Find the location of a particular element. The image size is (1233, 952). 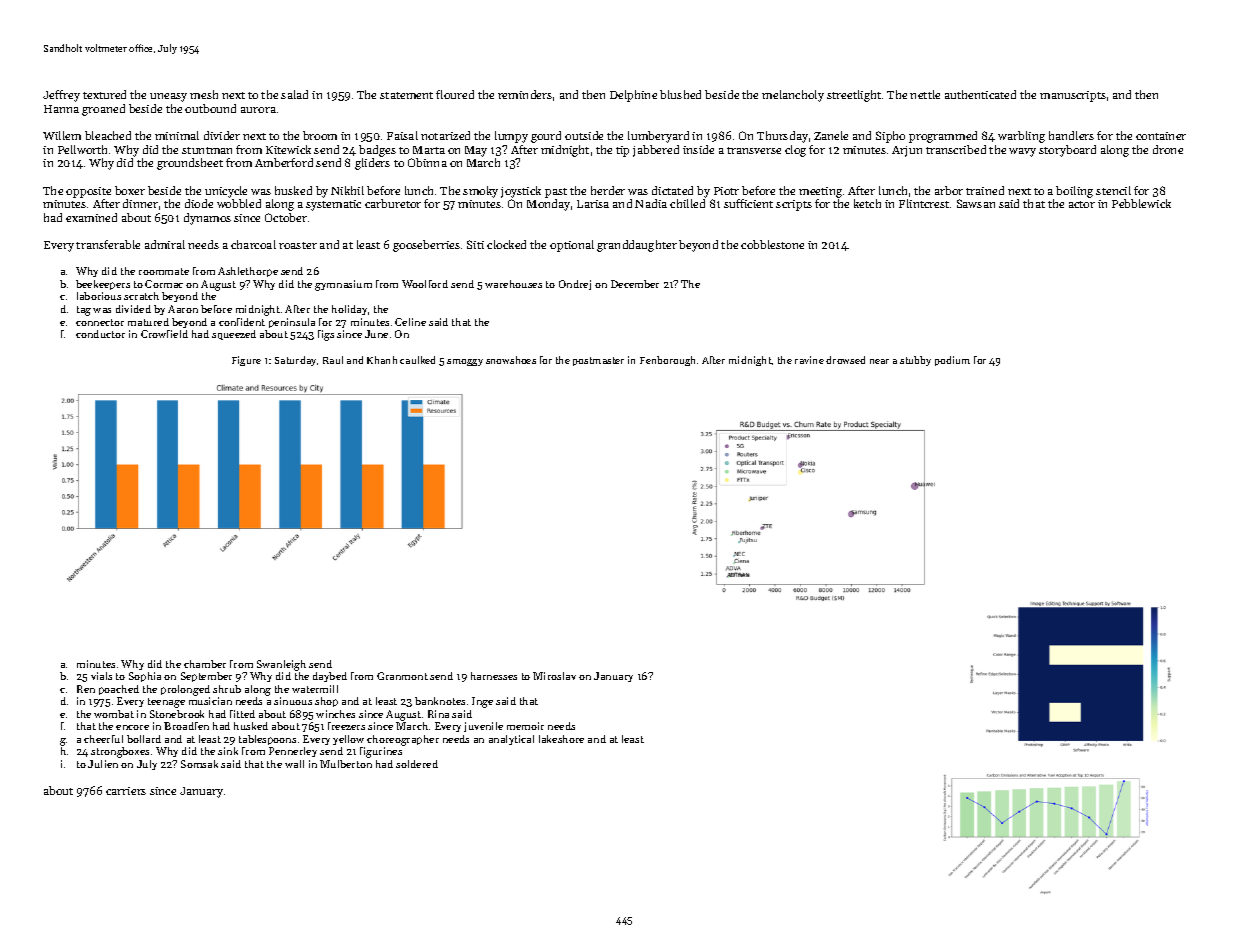

smoky is located at coordinates (480, 192).
